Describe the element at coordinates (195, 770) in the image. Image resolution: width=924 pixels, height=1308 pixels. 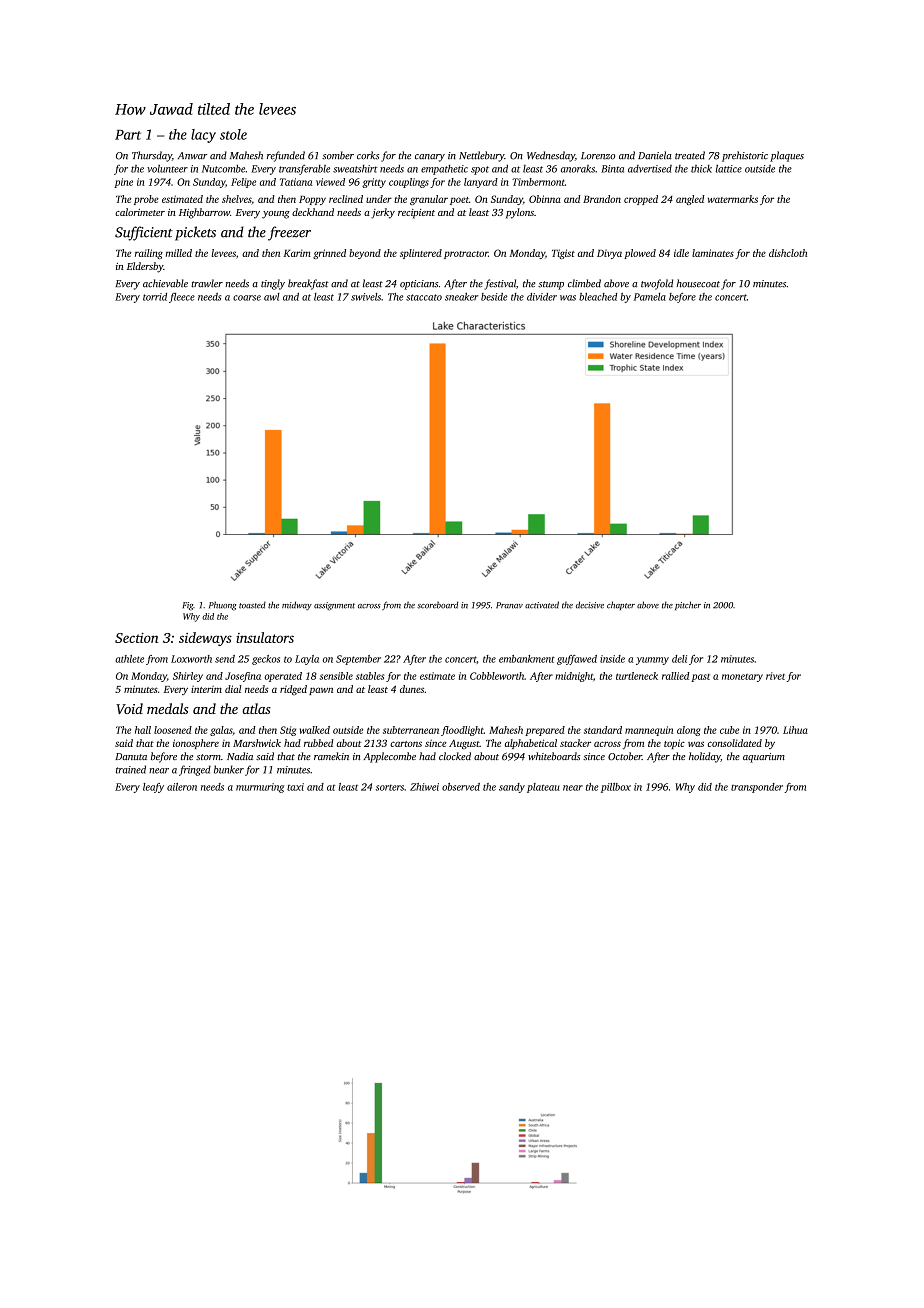
I see `fringed` at that location.
